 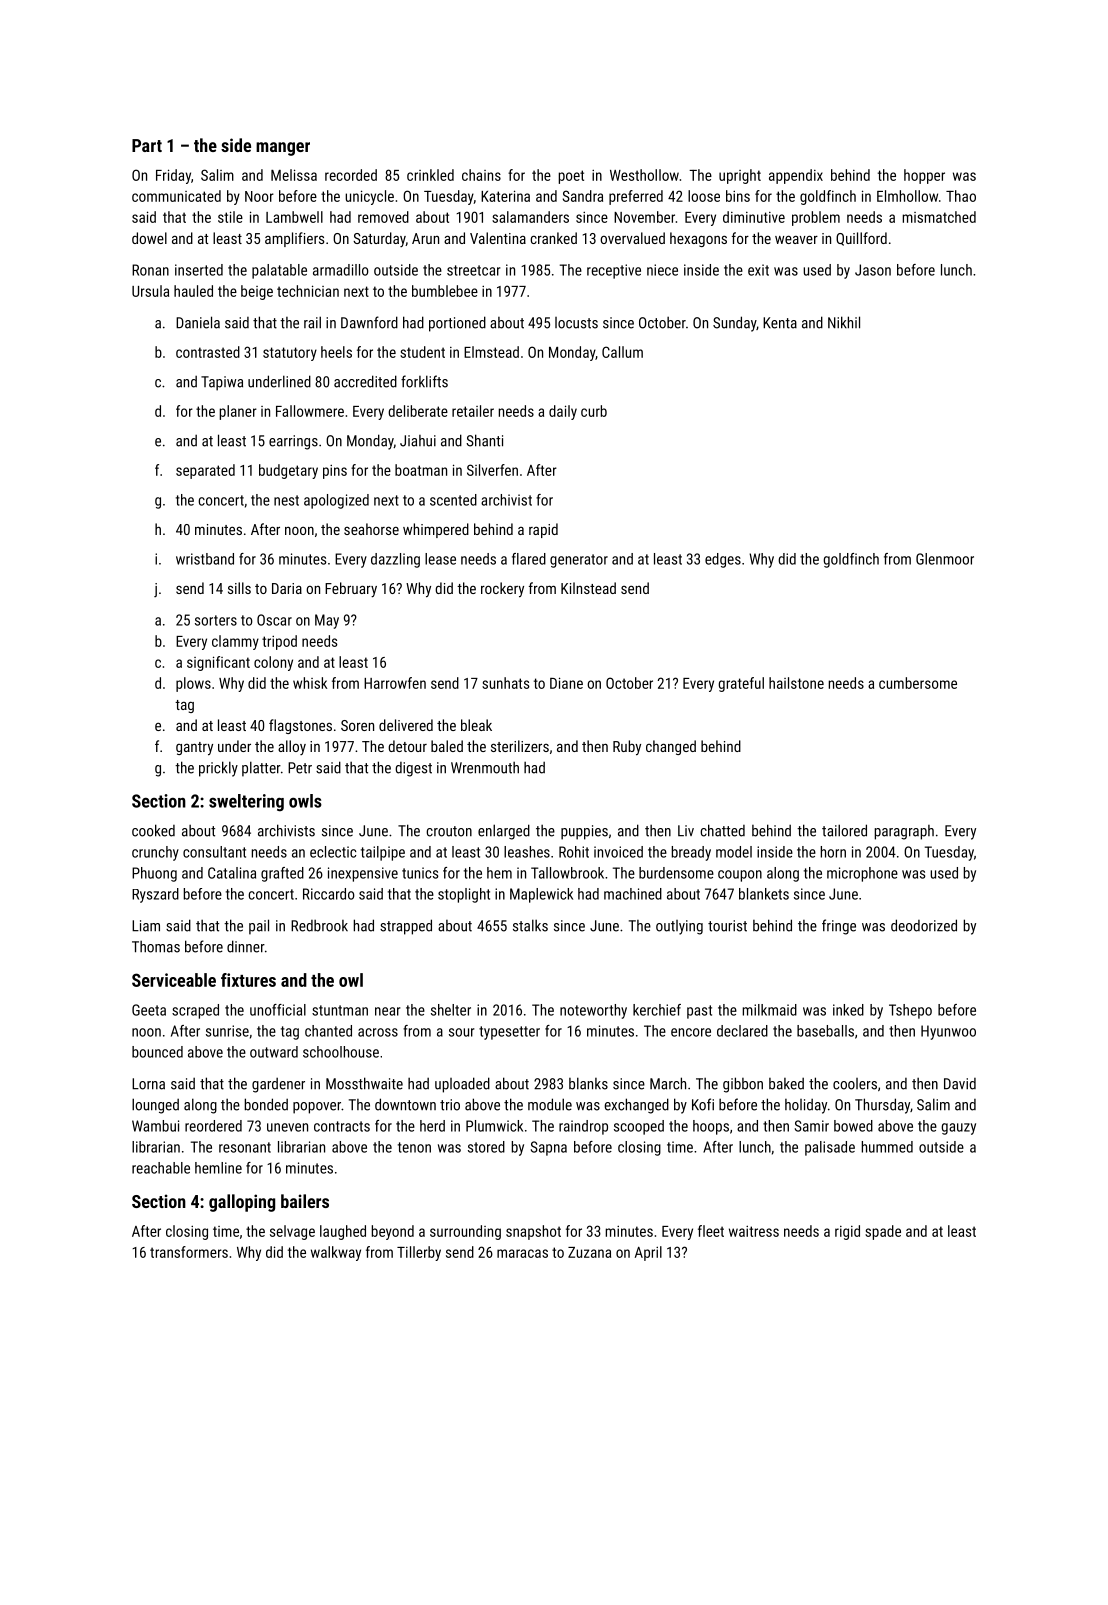 What do you see at coordinates (205, 471) in the screenshot?
I see `separated` at bounding box center [205, 471].
